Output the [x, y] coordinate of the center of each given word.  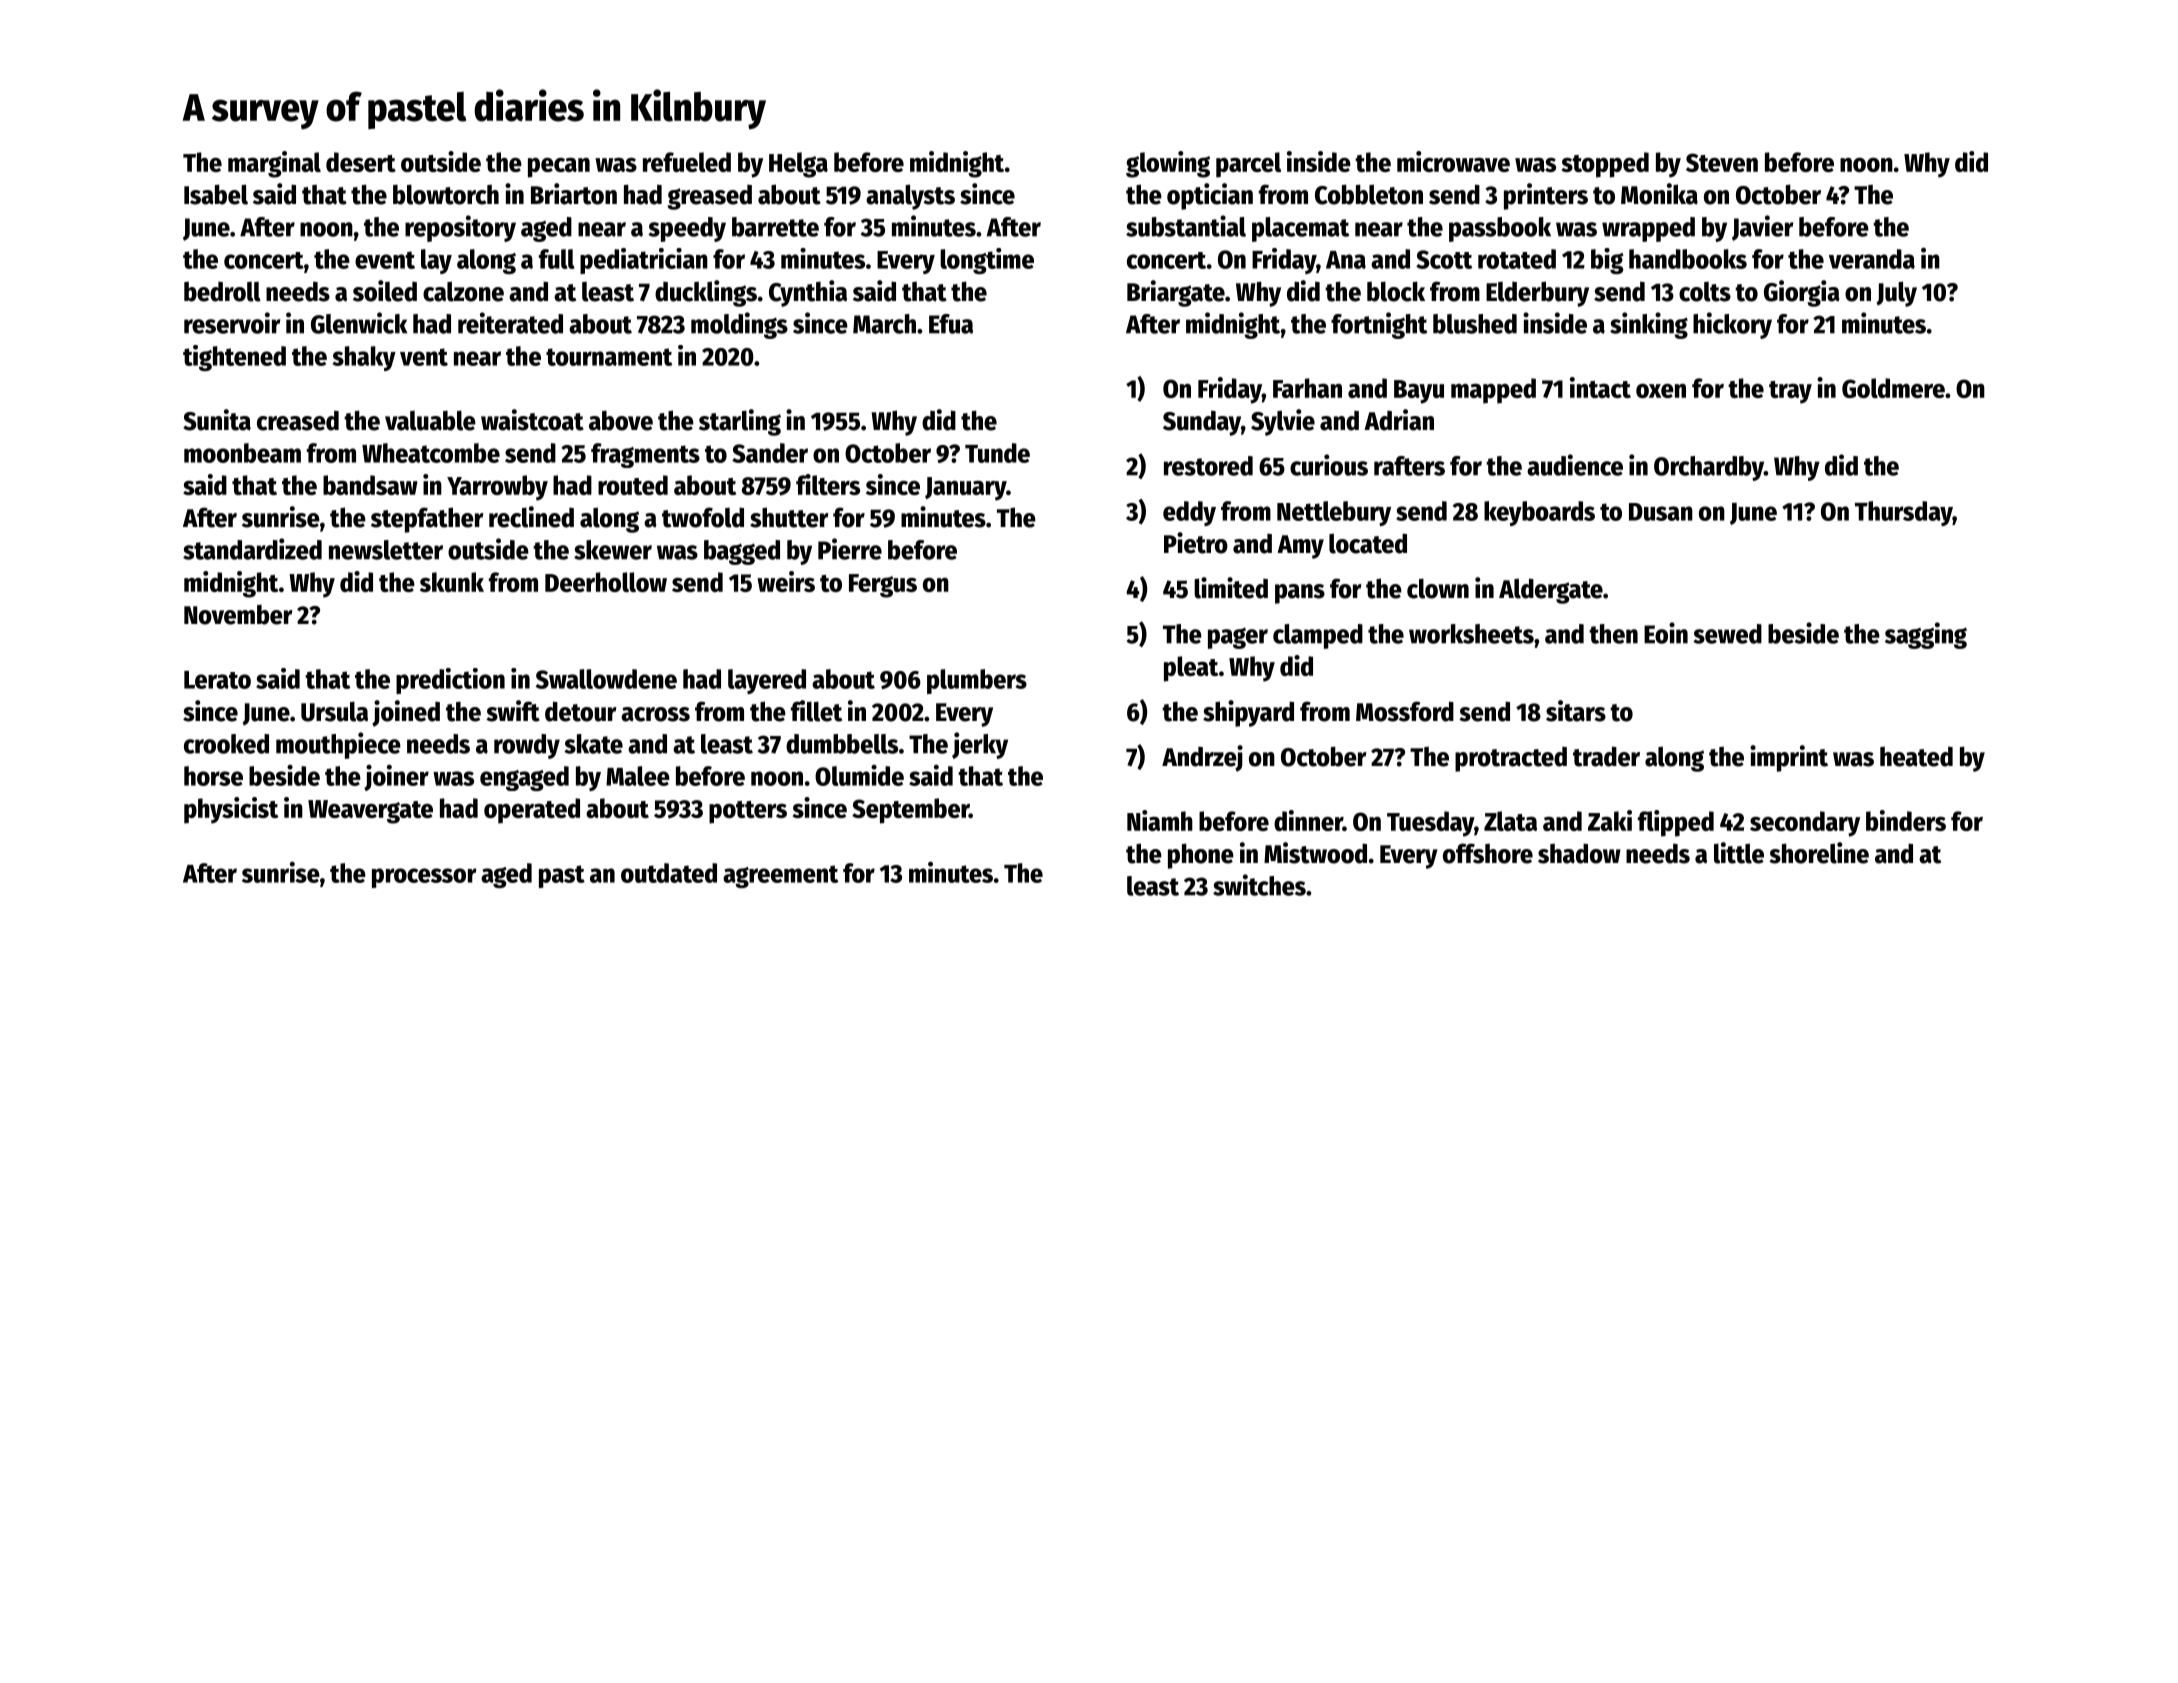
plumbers [977, 681]
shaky [364, 358]
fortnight [1379, 325]
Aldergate [1551, 591]
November [238, 614]
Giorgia [1802, 293]
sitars [1576, 711]
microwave [1453, 161]
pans [1300, 594]
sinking [1649, 325]
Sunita [217, 420]
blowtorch [446, 194]
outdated [669, 873]
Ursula [334, 711]
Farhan [1307, 388]
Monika [1659, 194]
